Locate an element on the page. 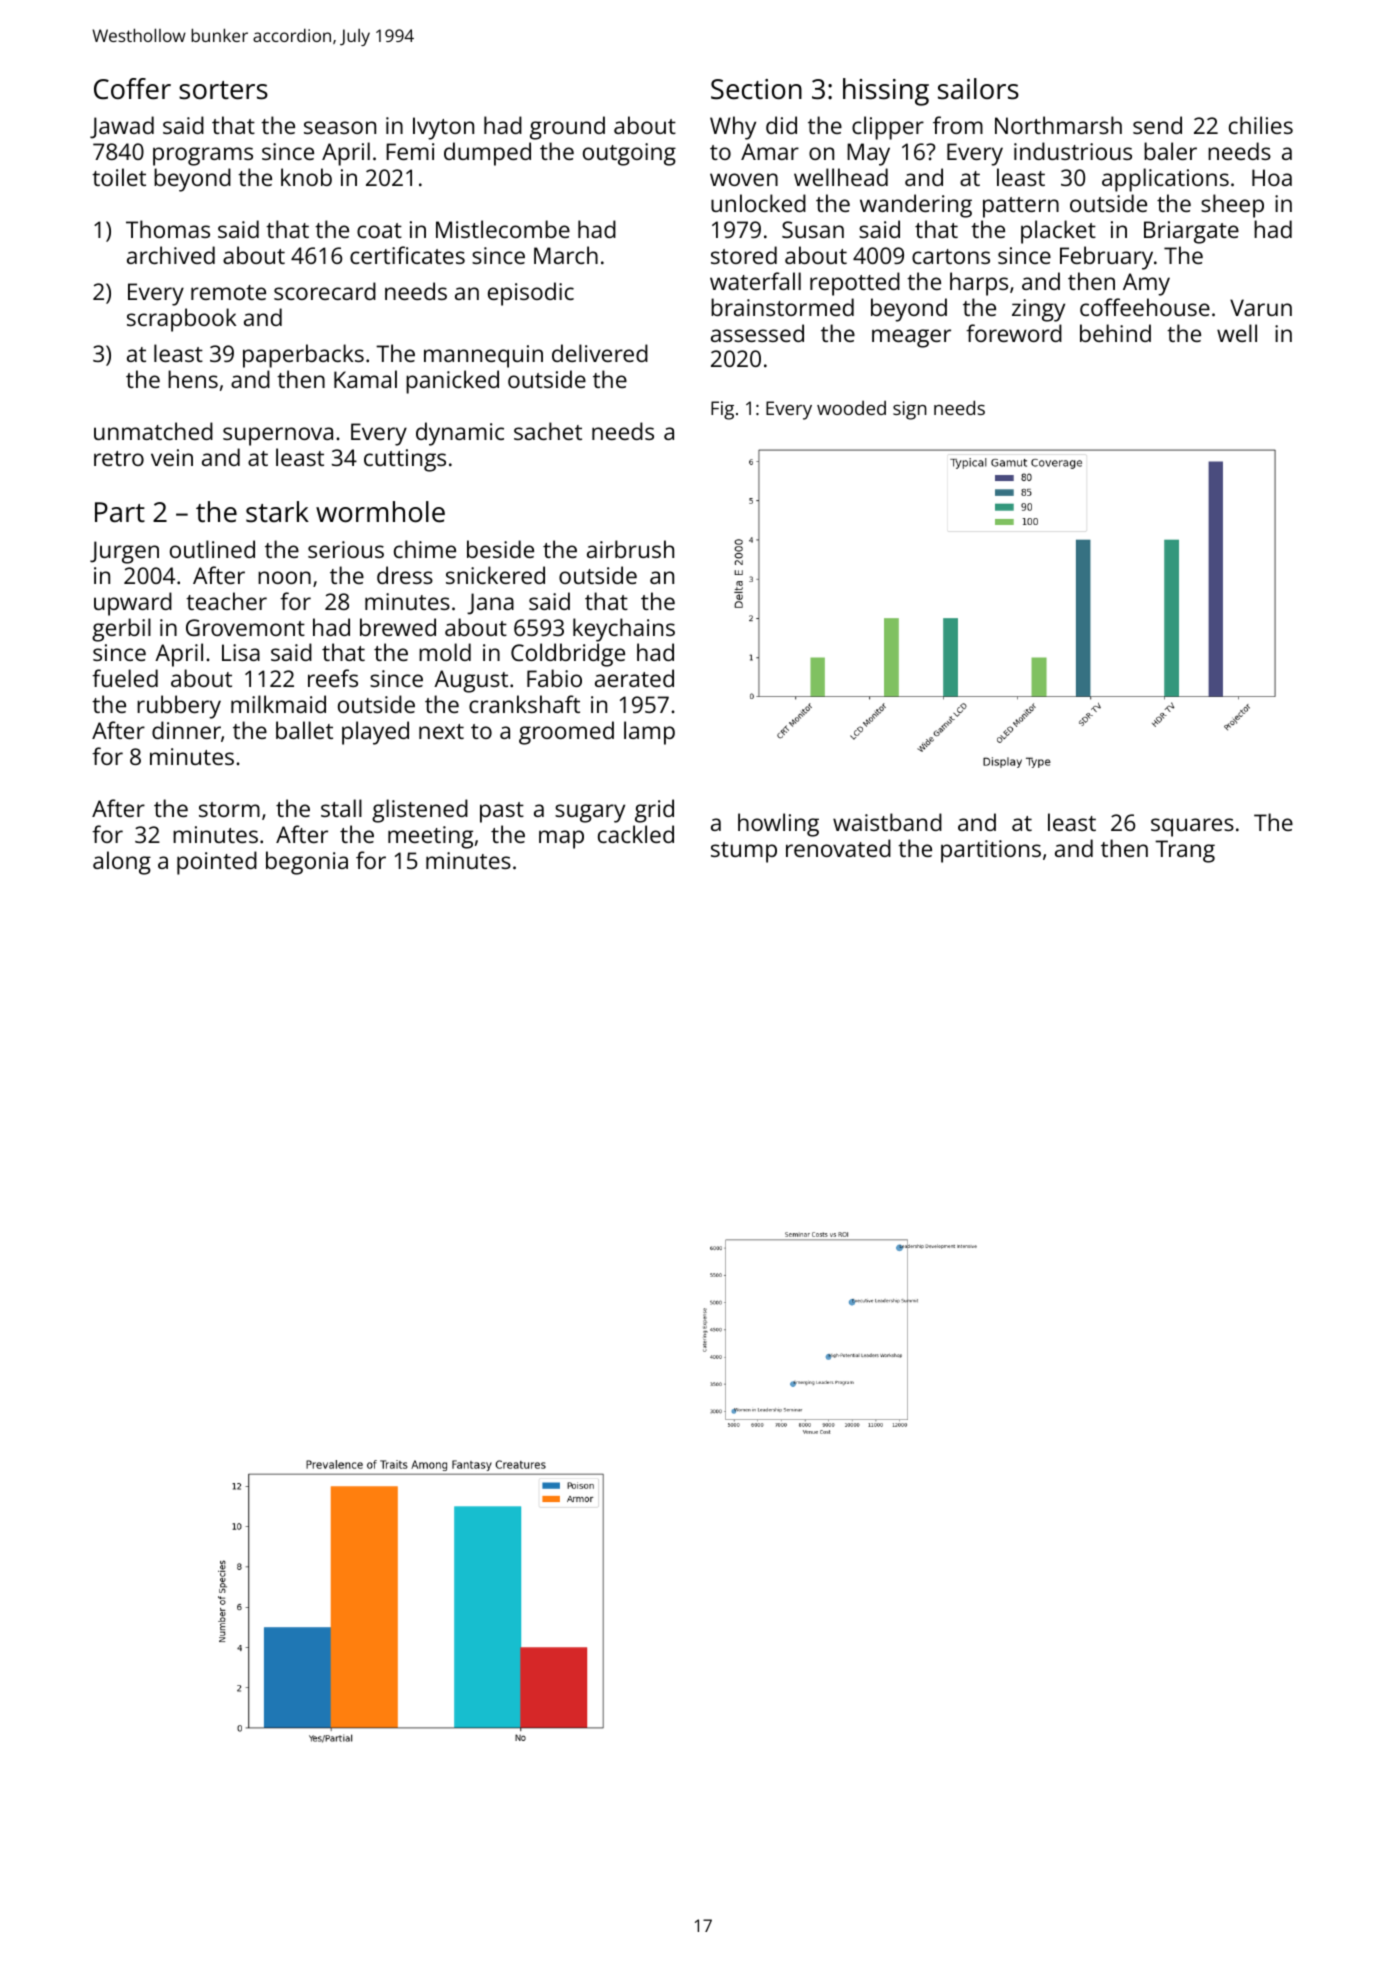 This page has height=1969, width=1386. behind is located at coordinates (1115, 333).
